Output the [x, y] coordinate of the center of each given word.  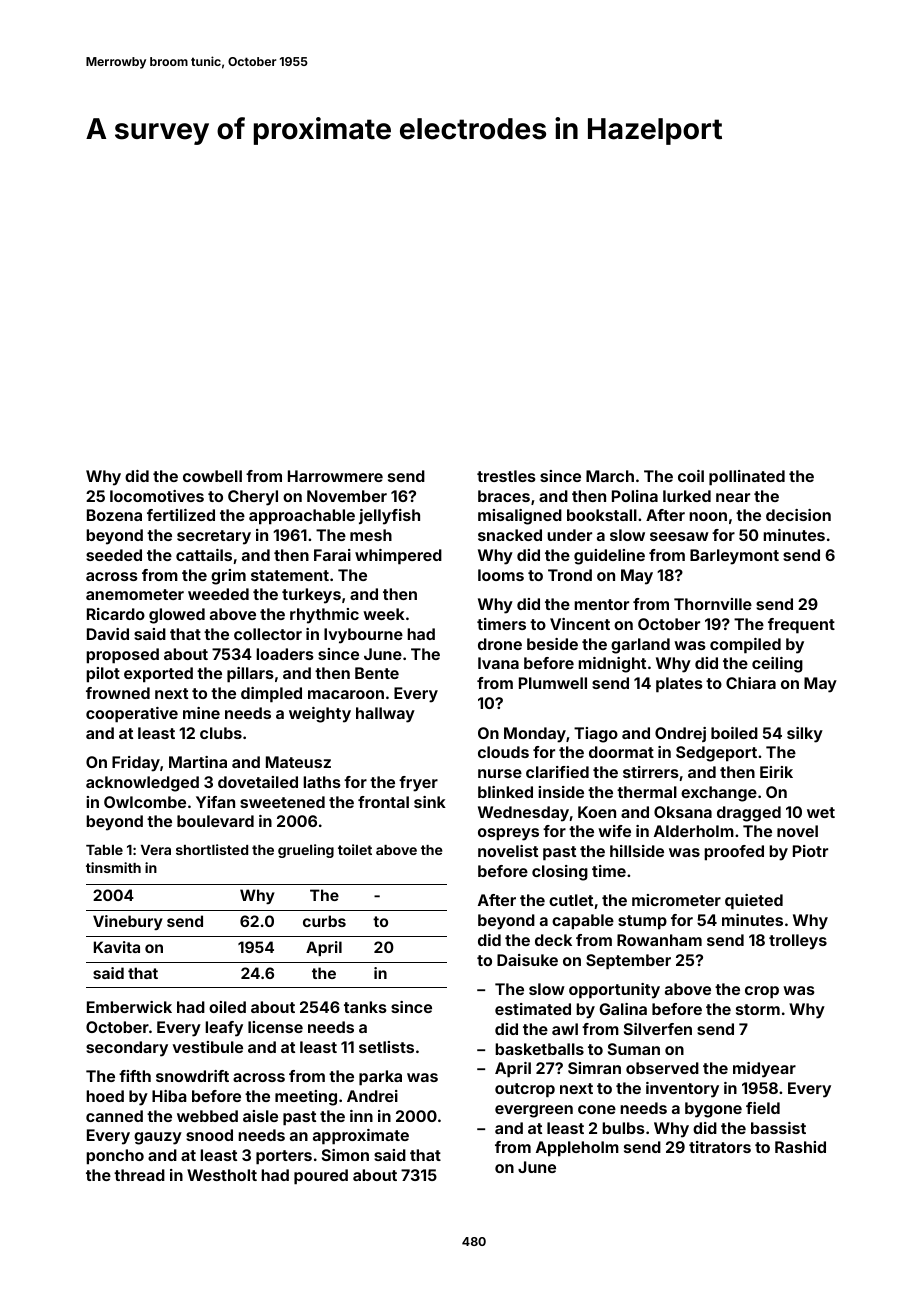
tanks [365, 1007]
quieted [754, 902]
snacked [510, 535]
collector [268, 634]
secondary [127, 1049]
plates [679, 685]
